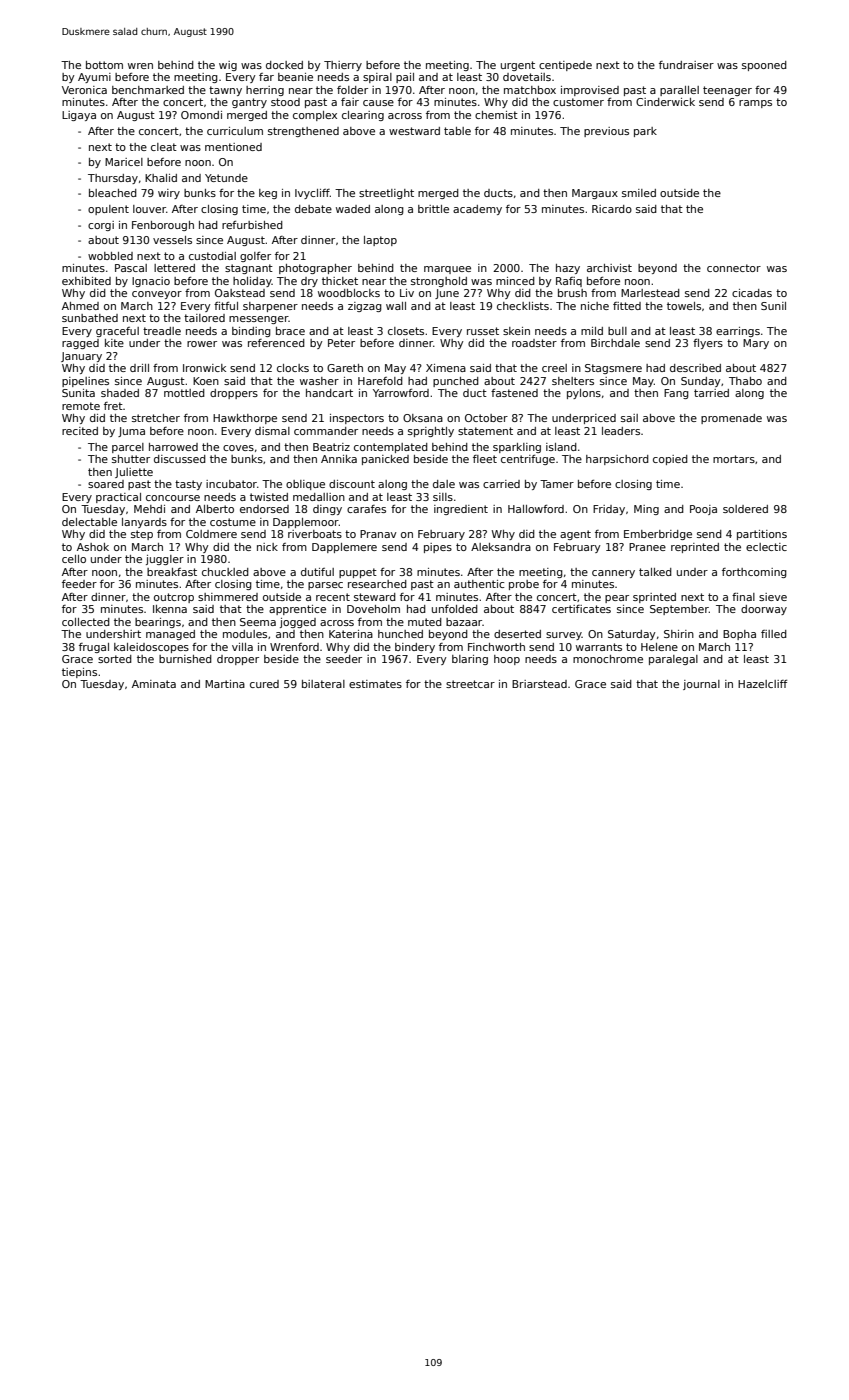  I want to click on bottom, so click(104, 65).
